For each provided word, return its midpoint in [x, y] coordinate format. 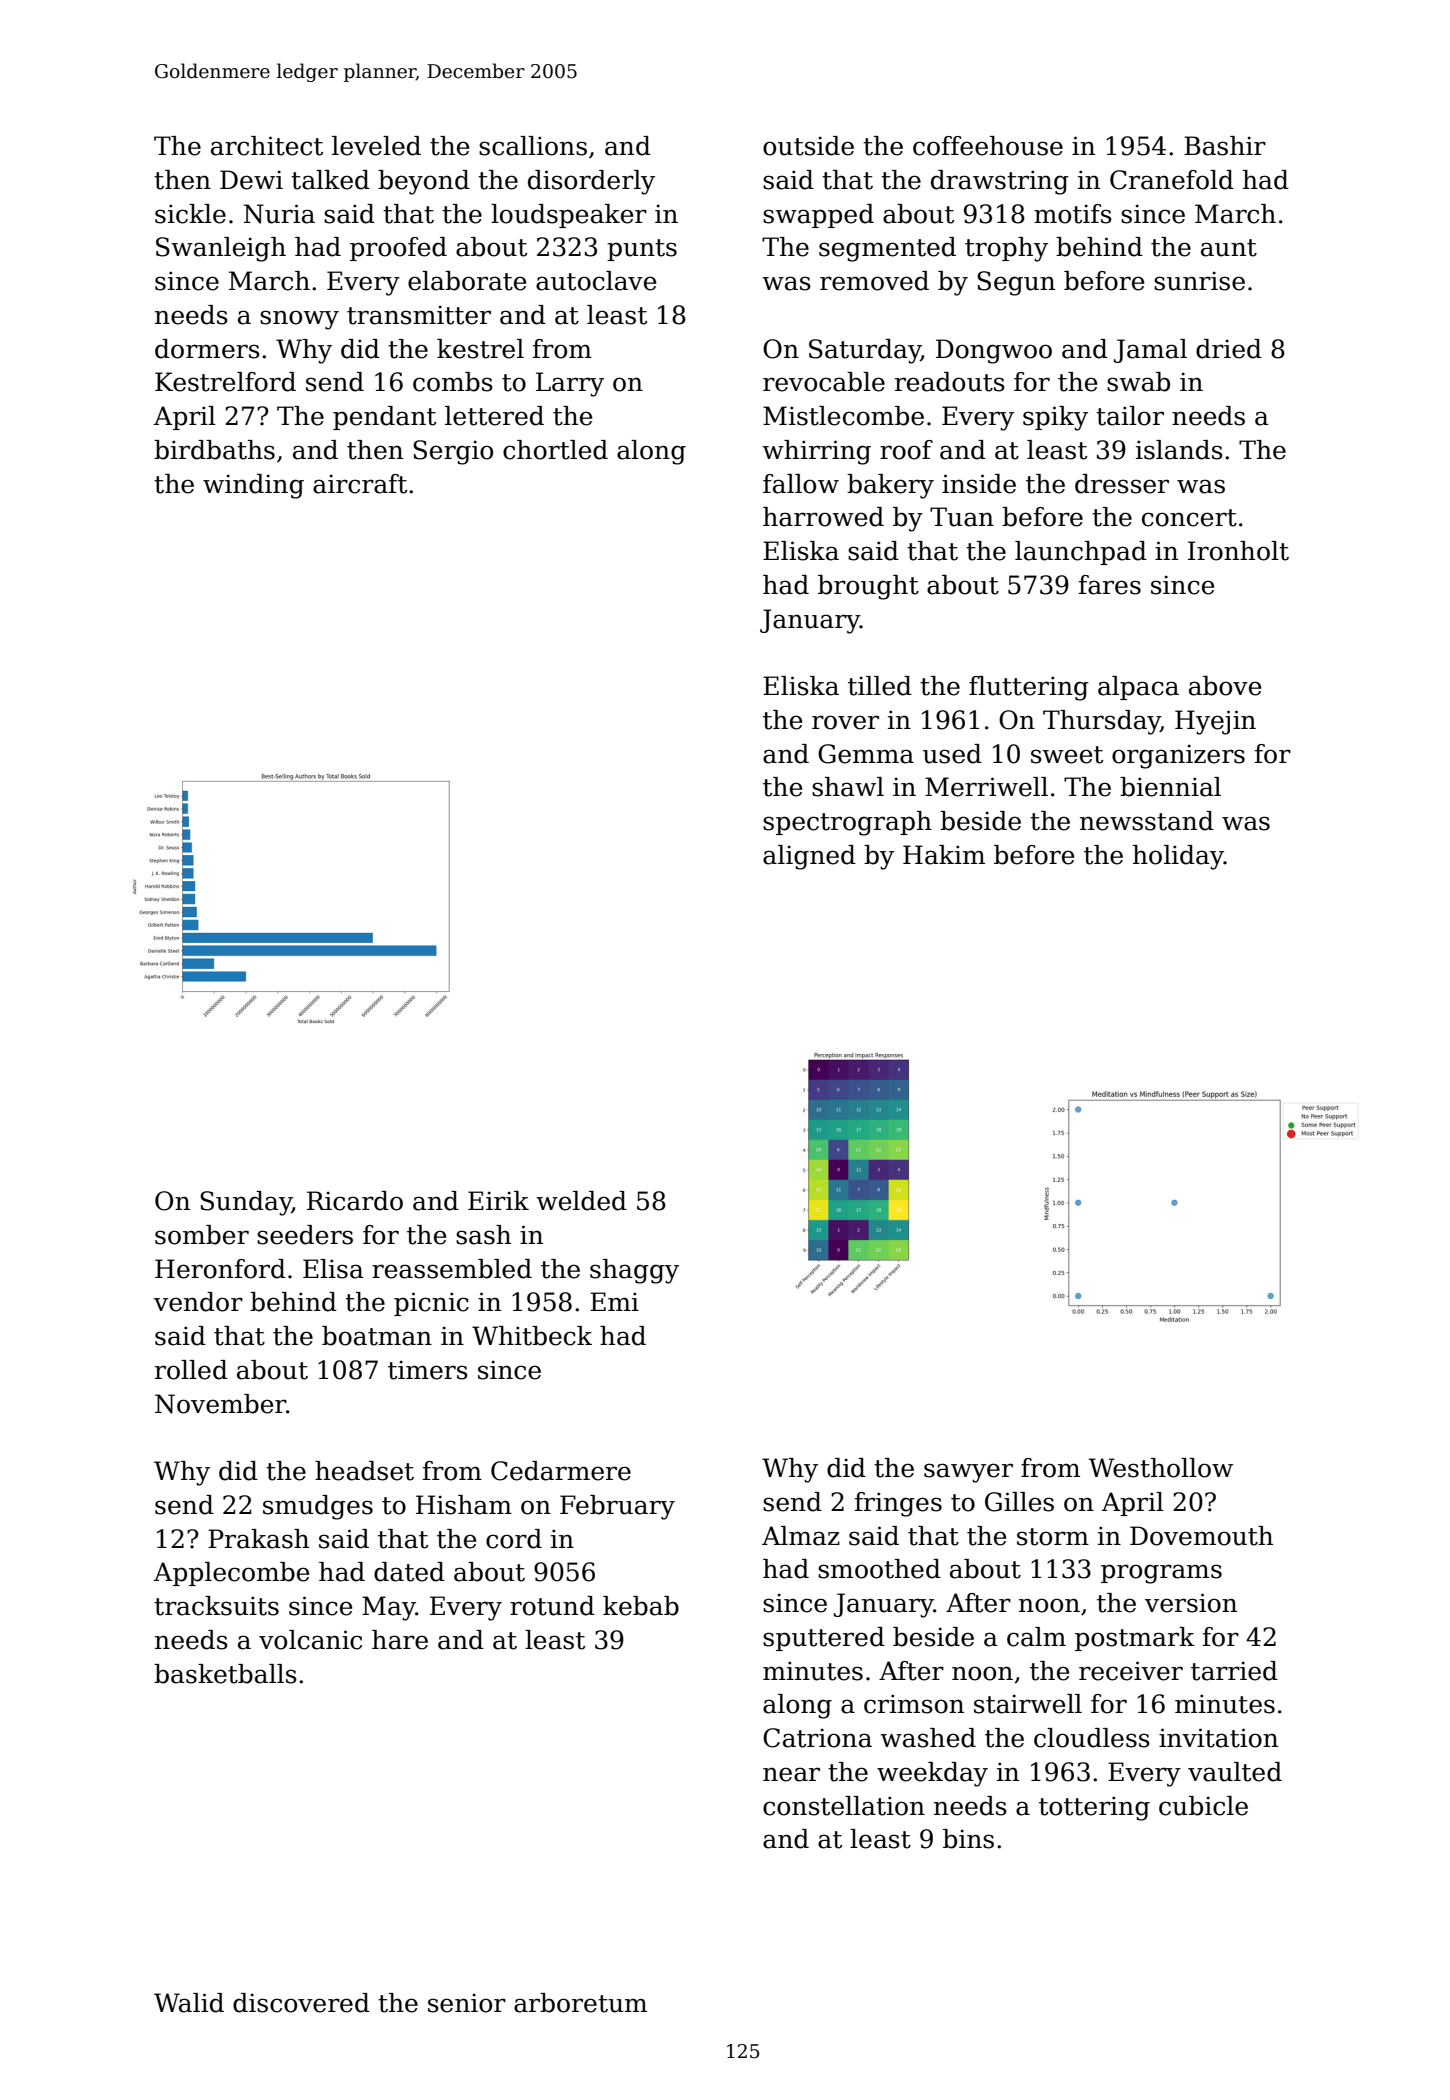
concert [1189, 518]
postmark [1135, 1639]
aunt [1229, 248]
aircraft [360, 484]
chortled [555, 450]
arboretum [580, 2003]
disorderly [591, 182]
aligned [809, 857]
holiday [1178, 857]
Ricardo [355, 1201]
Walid [189, 2003]
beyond [424, 182]
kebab [641, 1606]
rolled [191, 1370]
